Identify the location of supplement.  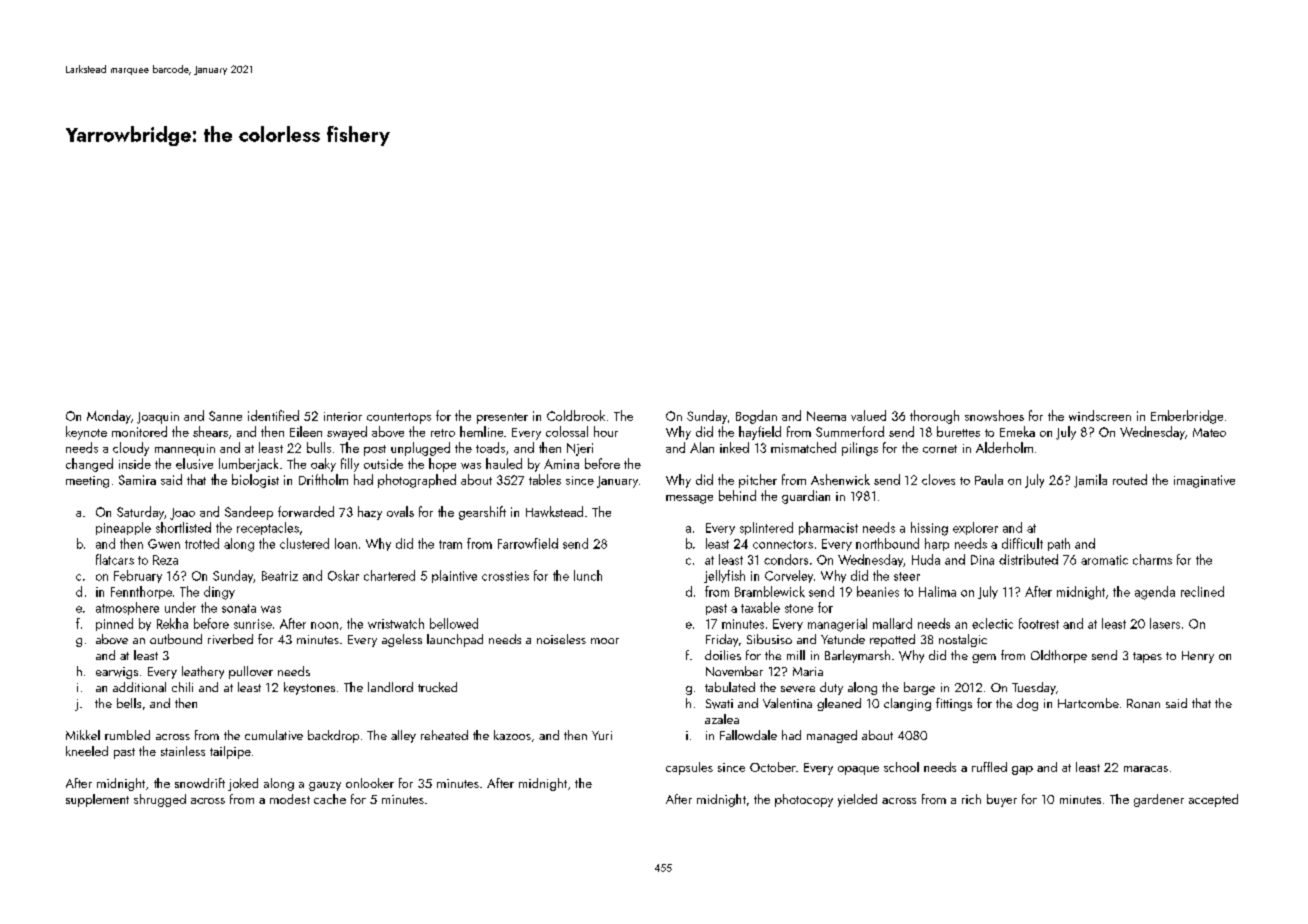
(97, 800).
